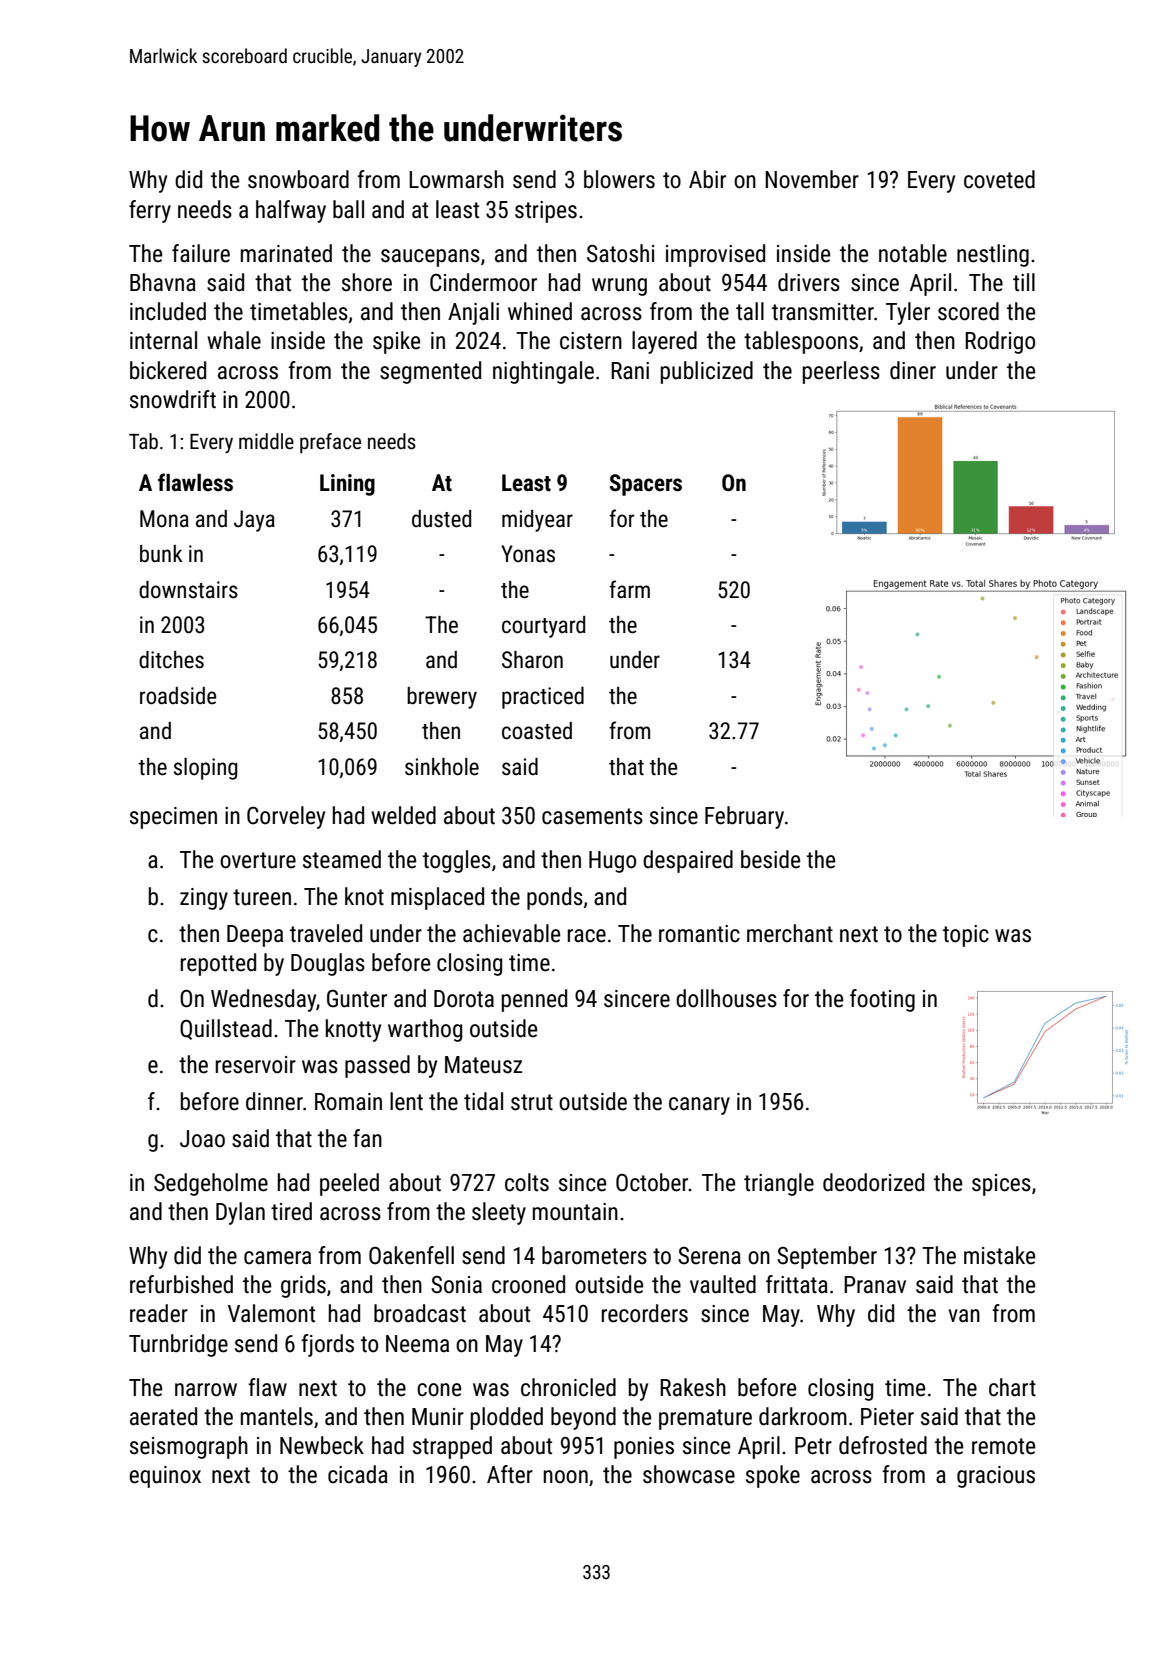  What do you see at coordinates (234, 340) in the page?
I see `whale` at bounding box center [234, 340].
